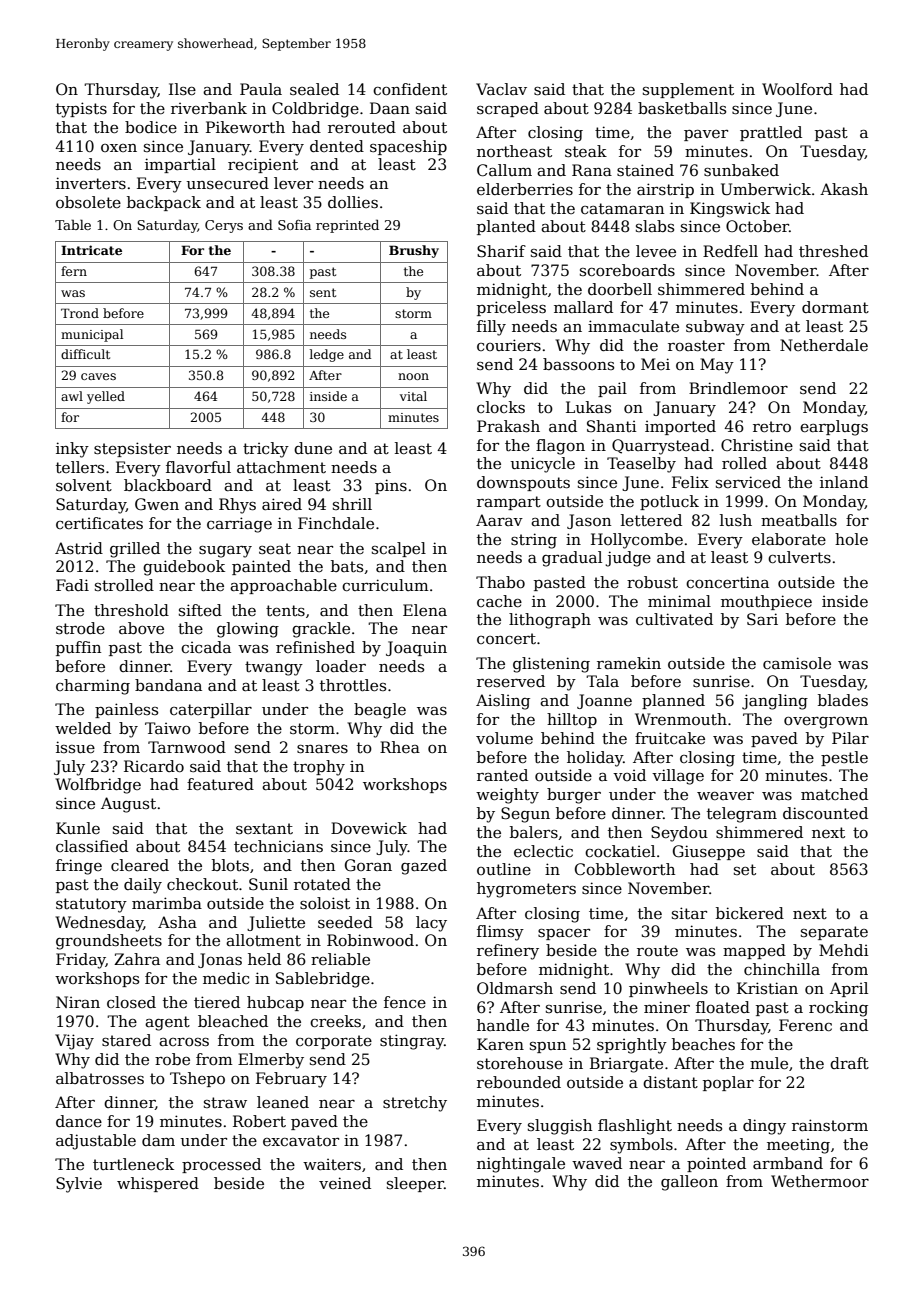 The width and height of the screenshot is (924, 1308). What do you see at coordinates (391, 486) in the screenshot?
I see `pins` at bounding box center [391, 486].
